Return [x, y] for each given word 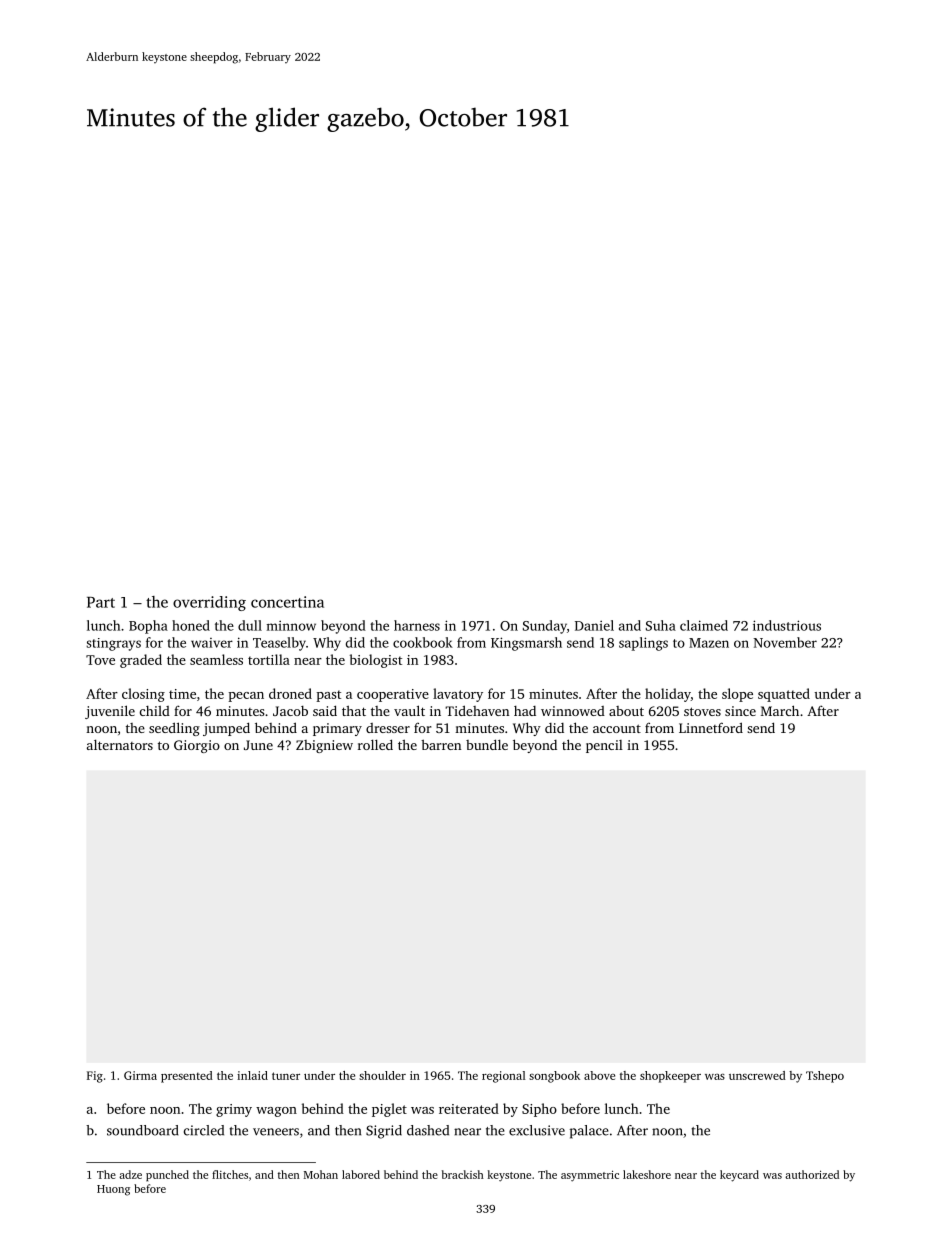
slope [737, 695]
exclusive [537, 1130]
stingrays [113, 644]
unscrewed [757, 1075]
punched [167, 1176]
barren [441, 744]
